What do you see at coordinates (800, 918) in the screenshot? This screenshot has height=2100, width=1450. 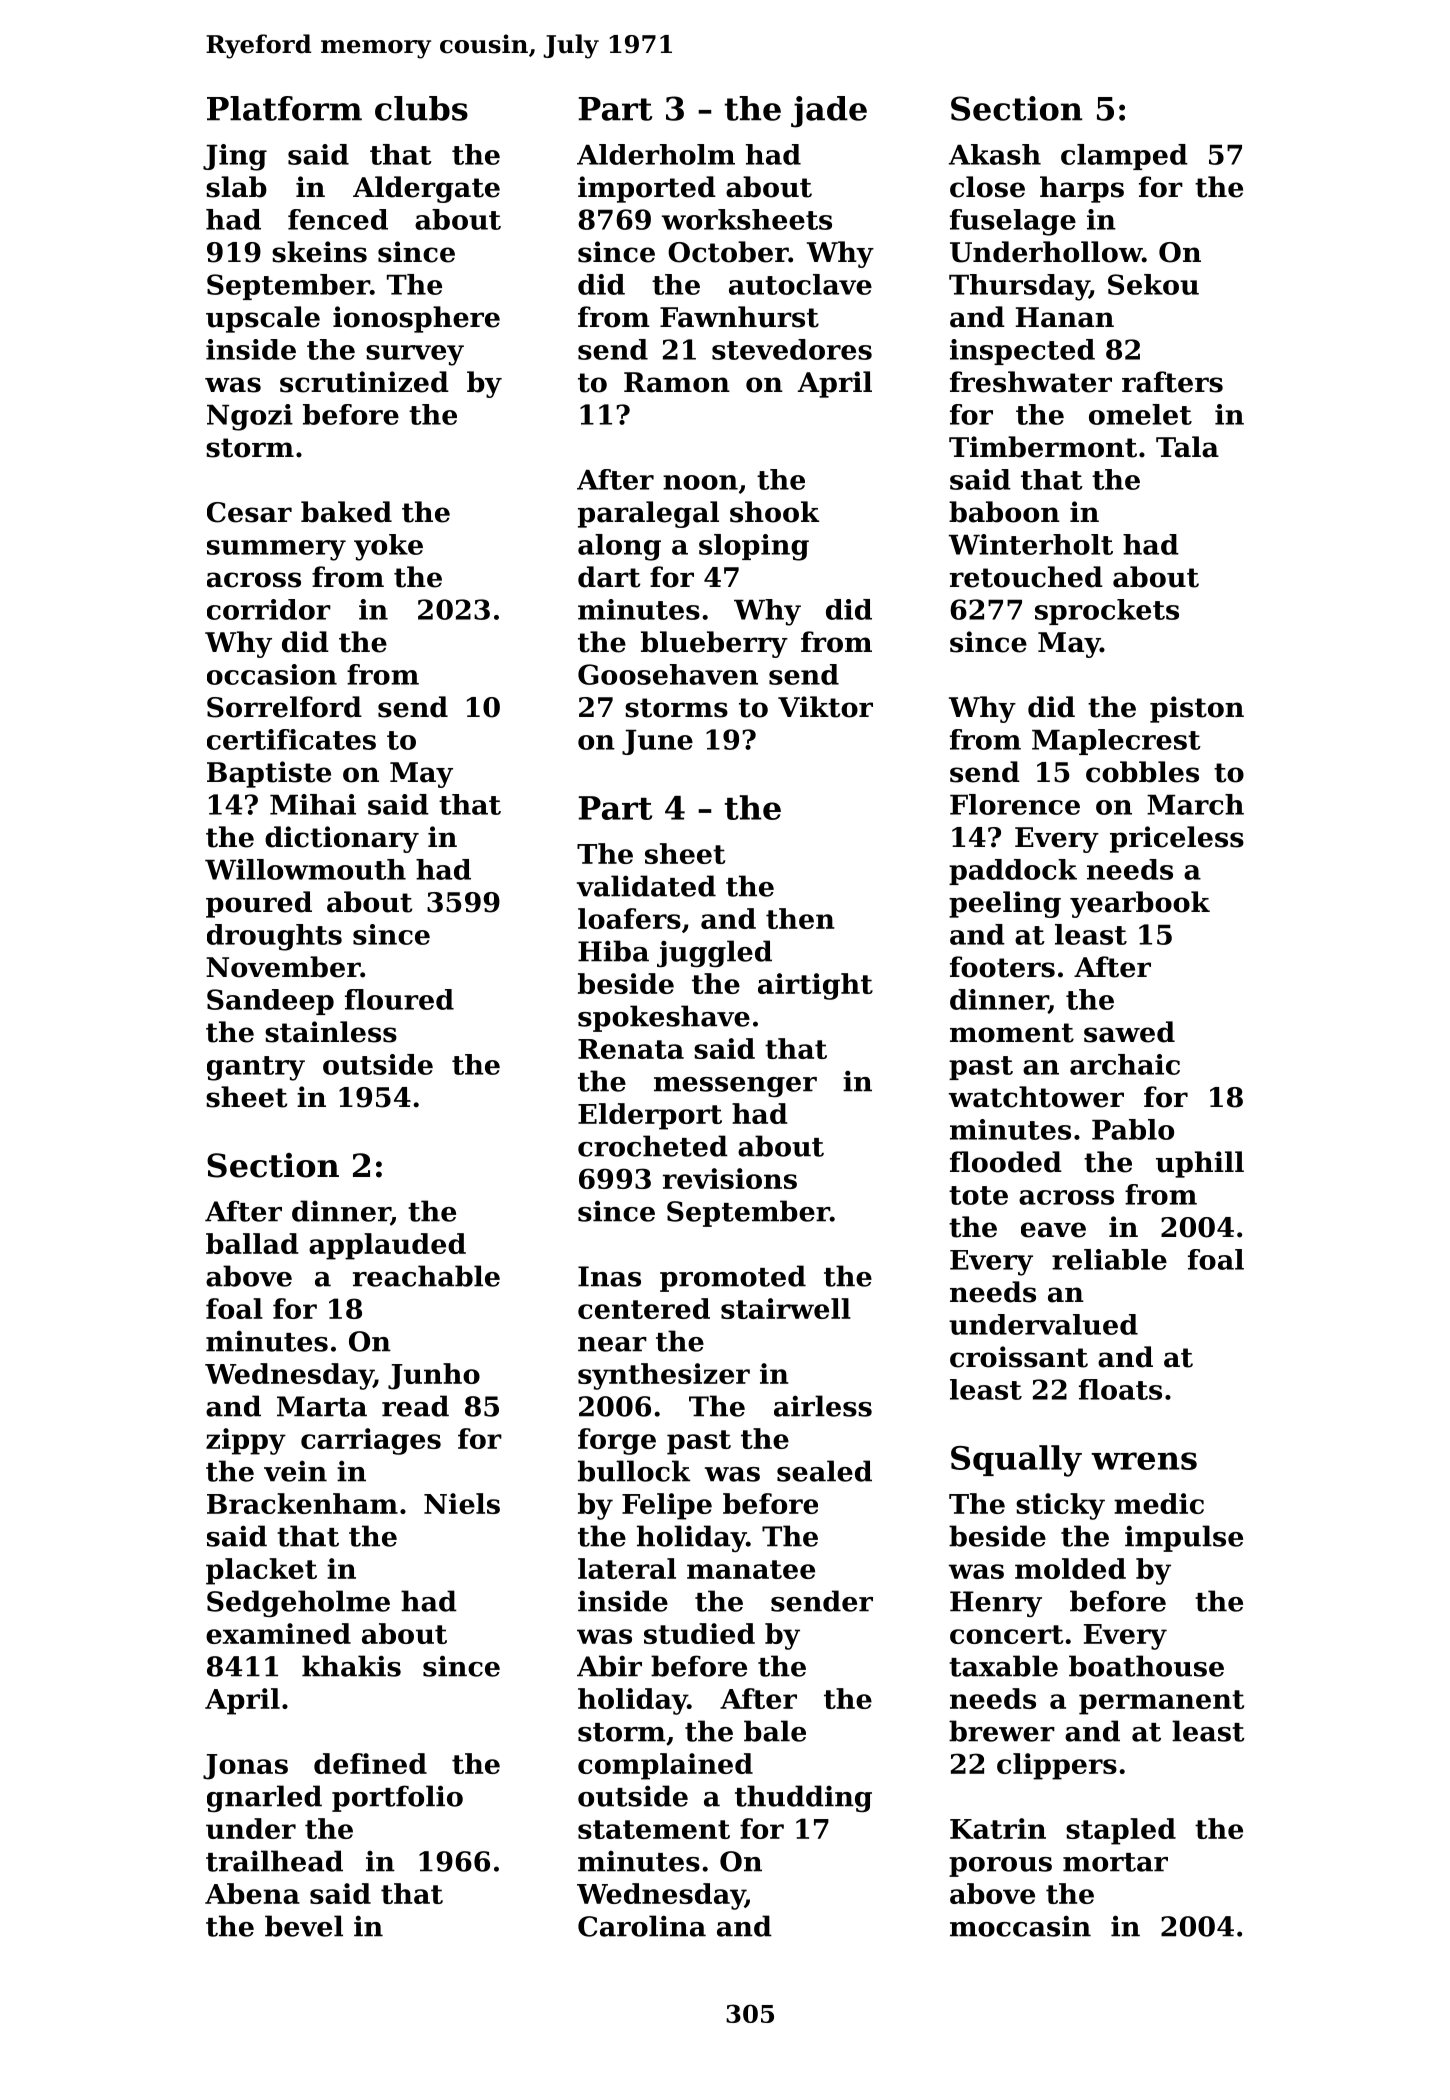 I see `then` at bounding box center [800, 918].
